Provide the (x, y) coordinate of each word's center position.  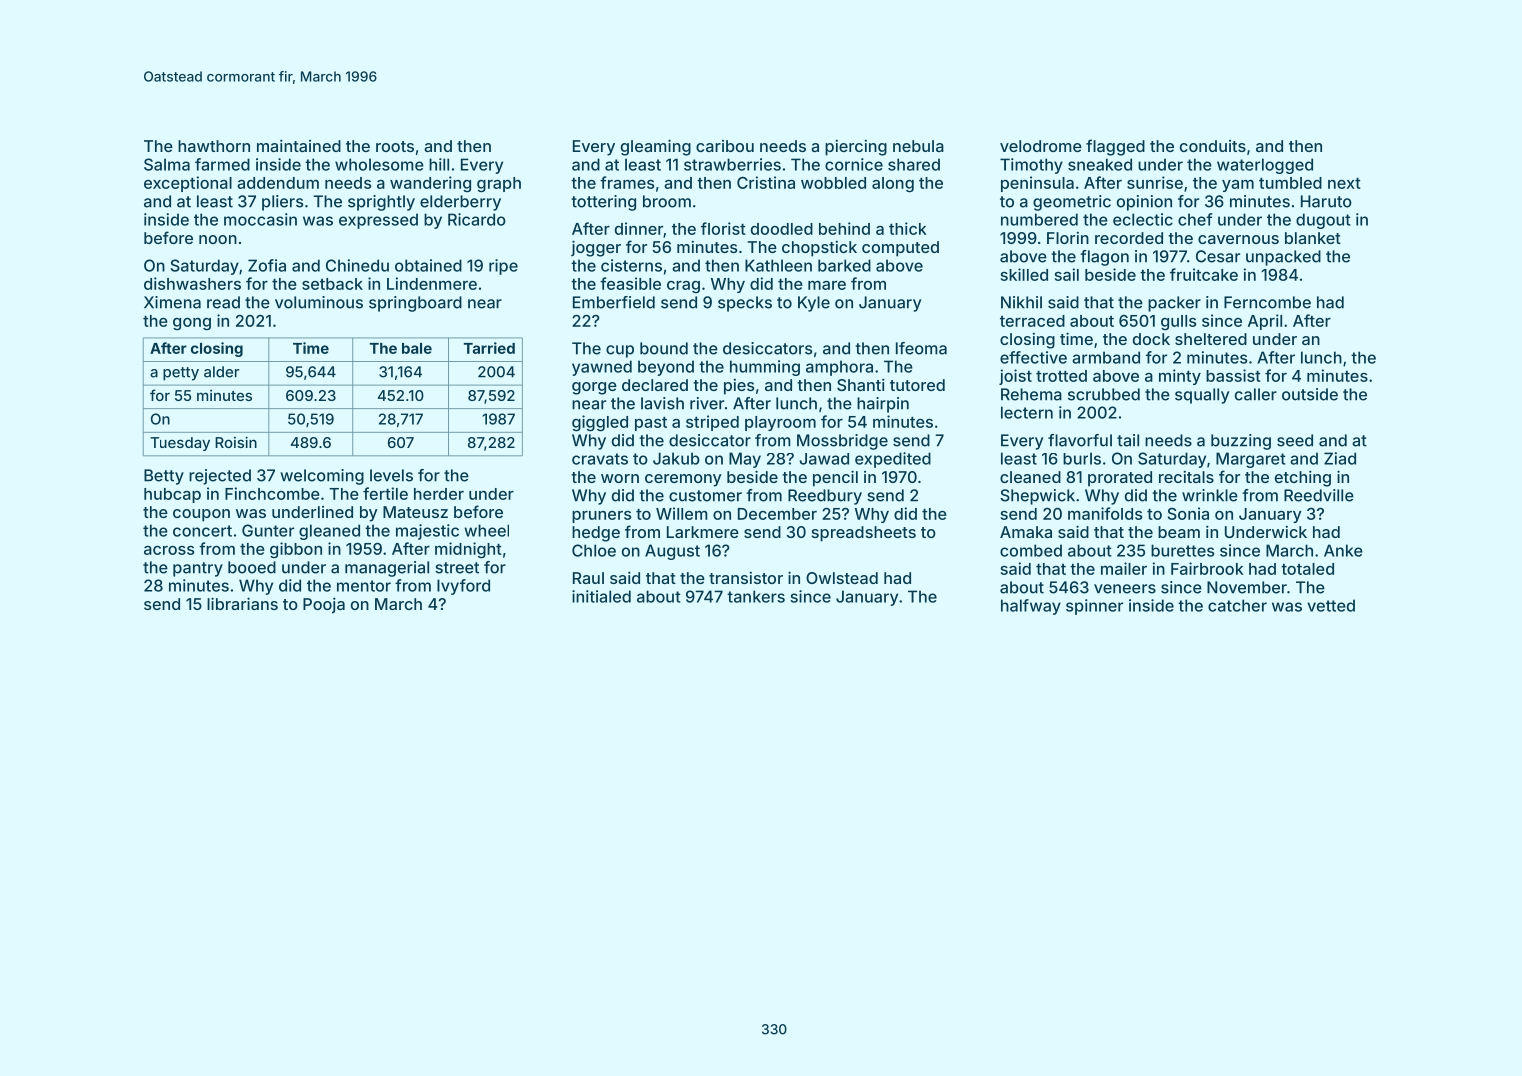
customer (705, 496)
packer (1174, 304)
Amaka (1026, 532)
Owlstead (842, 578)
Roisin (236, 442)
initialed (601, 596)
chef (1195, 219)
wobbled (833, 183)
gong (192, 324)
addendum (278, 183)
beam (1179, 532)
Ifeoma (921, 348)
